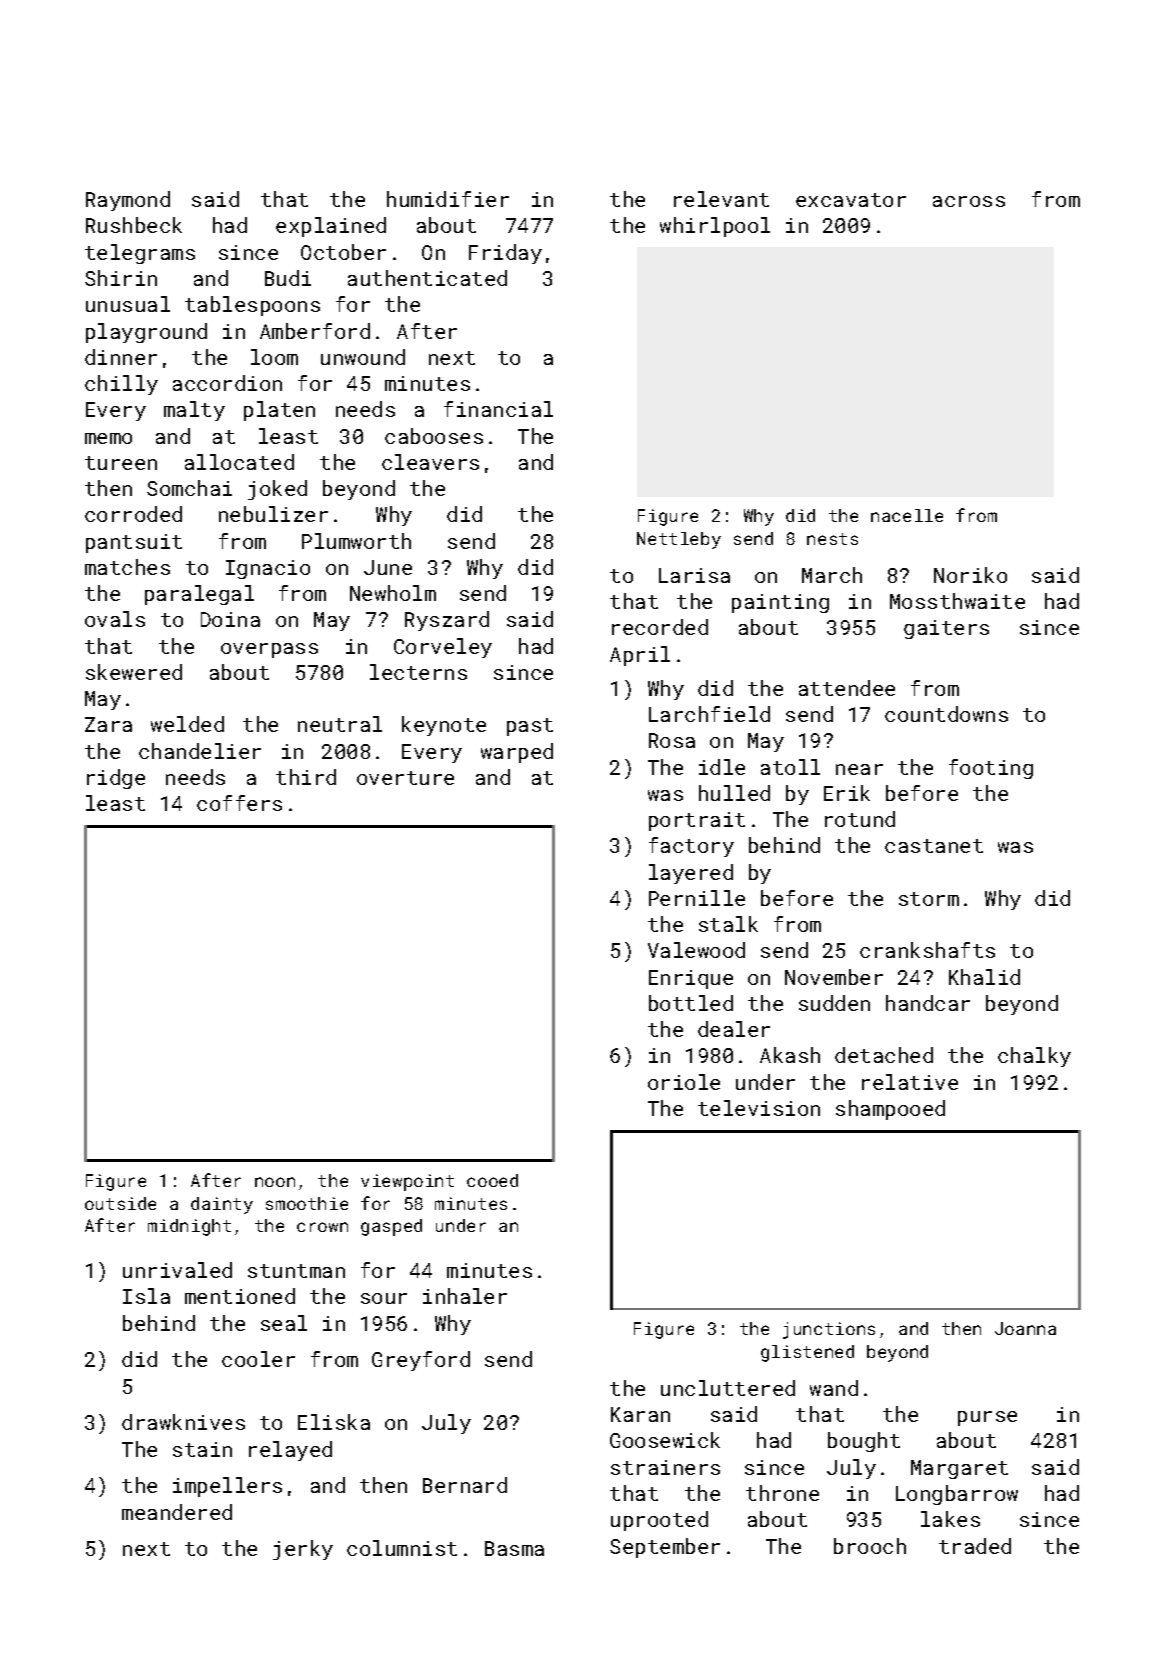 Image resolution: width=1165 pixels, height=1654 pixels. Describe the element at coordinates (969, 201) in the page. I see `across` at that location.
